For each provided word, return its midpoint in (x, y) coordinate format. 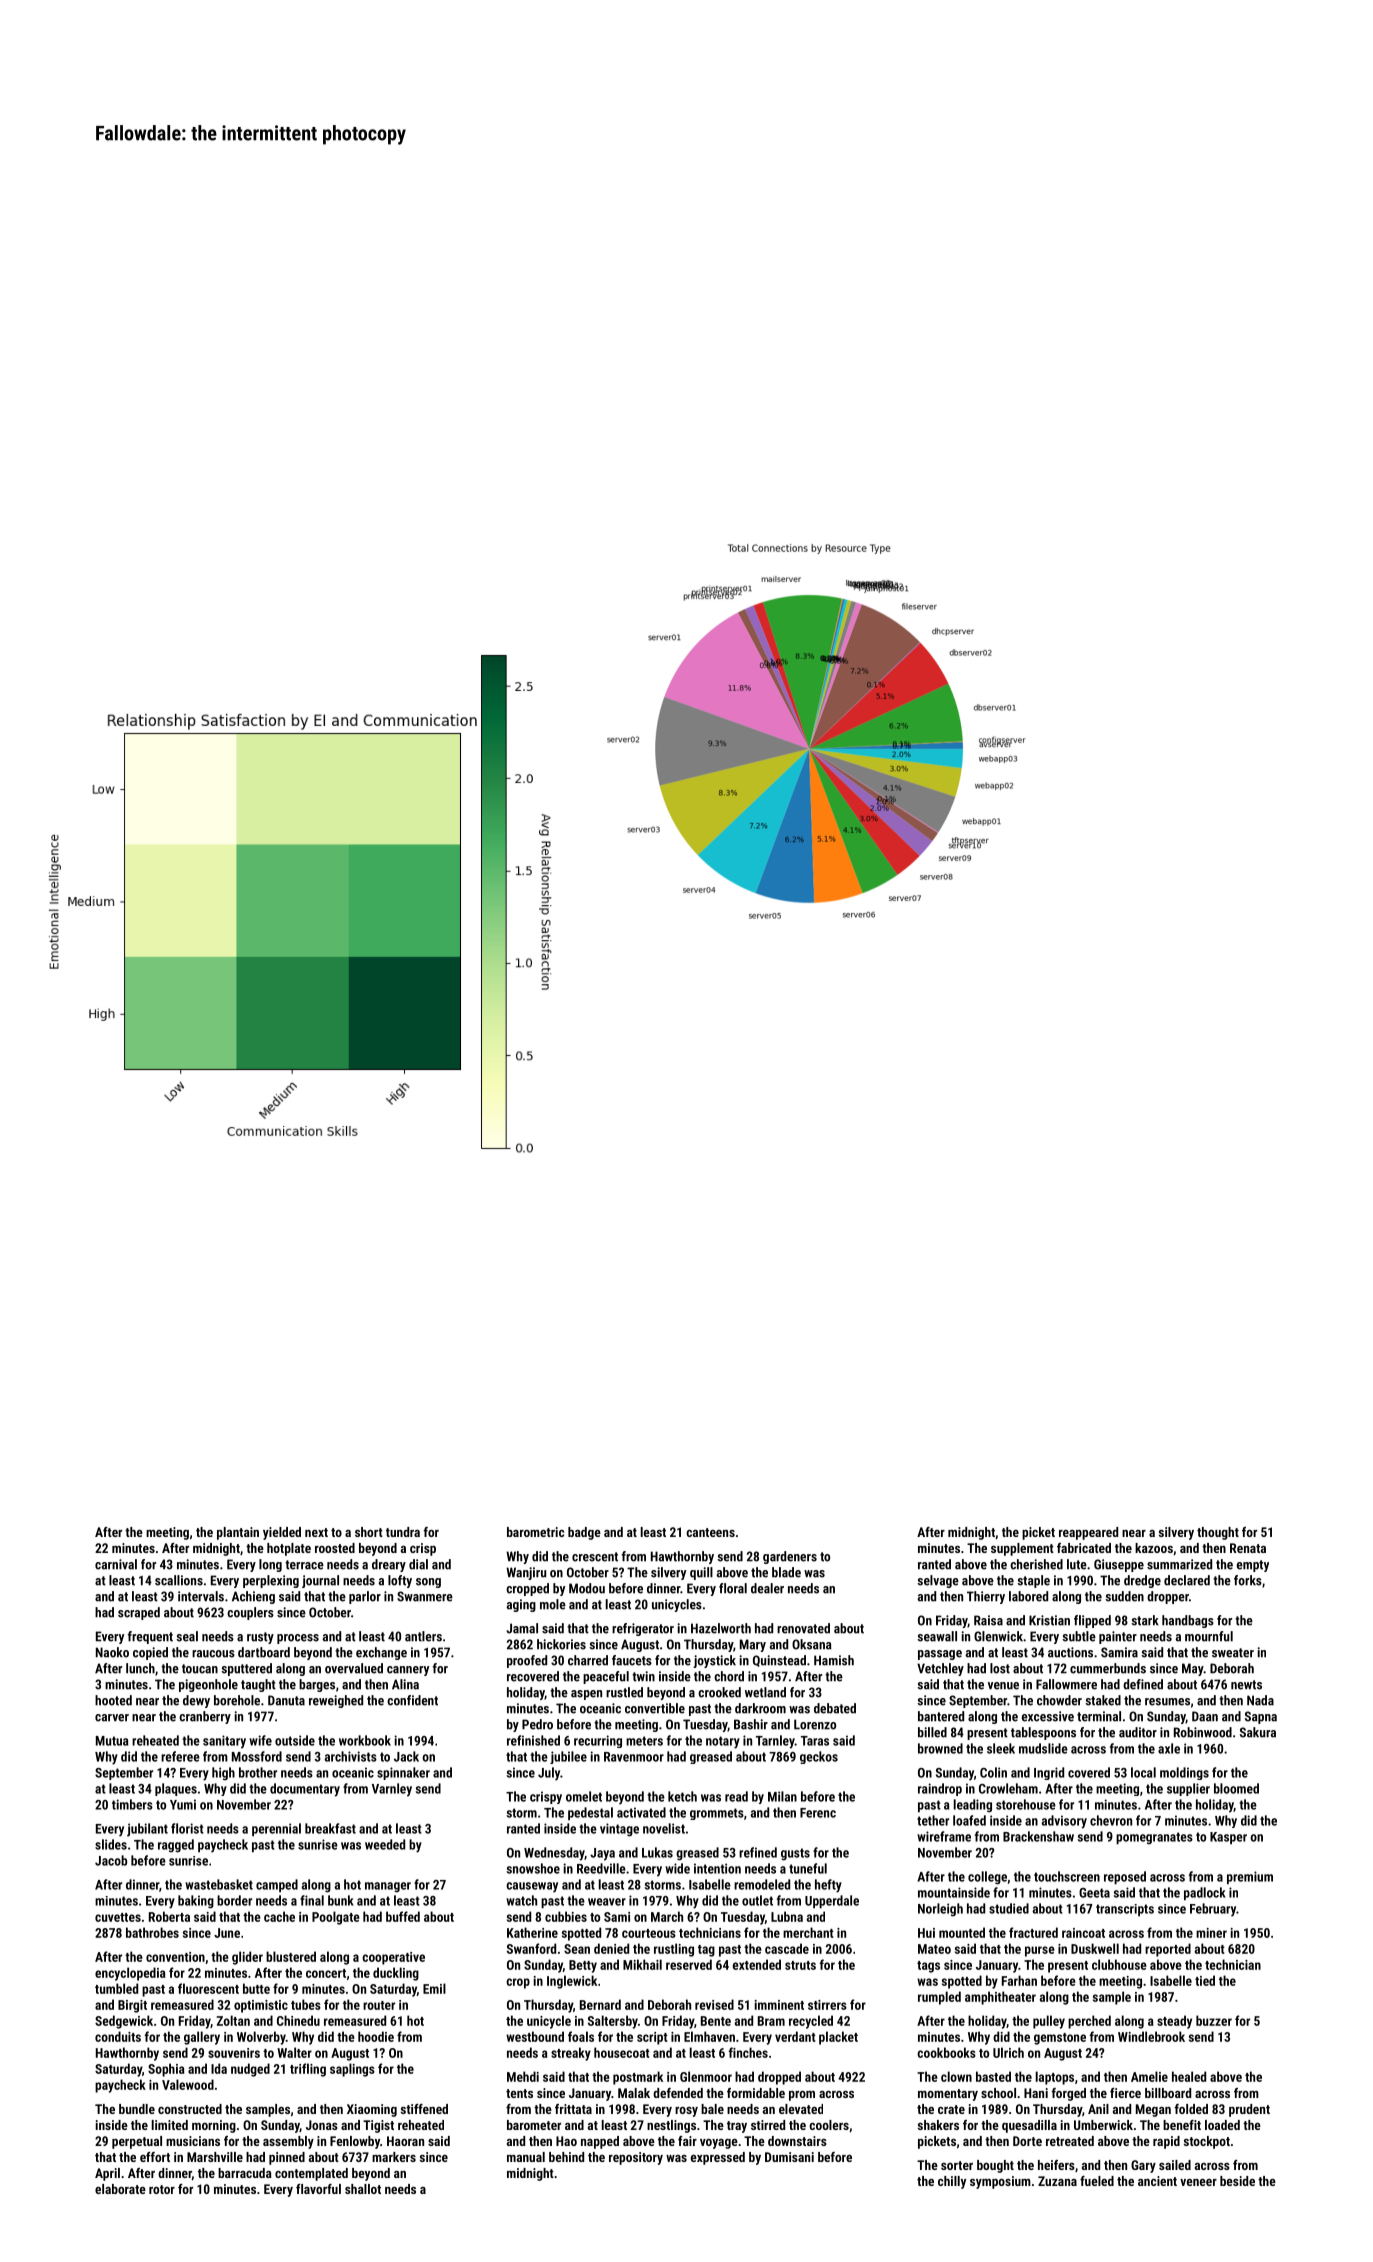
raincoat (1083, 1933)
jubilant (147, 1830)
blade (786, 1572)
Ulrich (1008, 2052)
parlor (365, 1597)
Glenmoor (706, 2076)
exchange (381, 1653)
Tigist (378, 2126)
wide (677, 1868)
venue (1003, 1686)
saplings (352, 2070)
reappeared (1088, 1533)
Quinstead (779, 1661)
